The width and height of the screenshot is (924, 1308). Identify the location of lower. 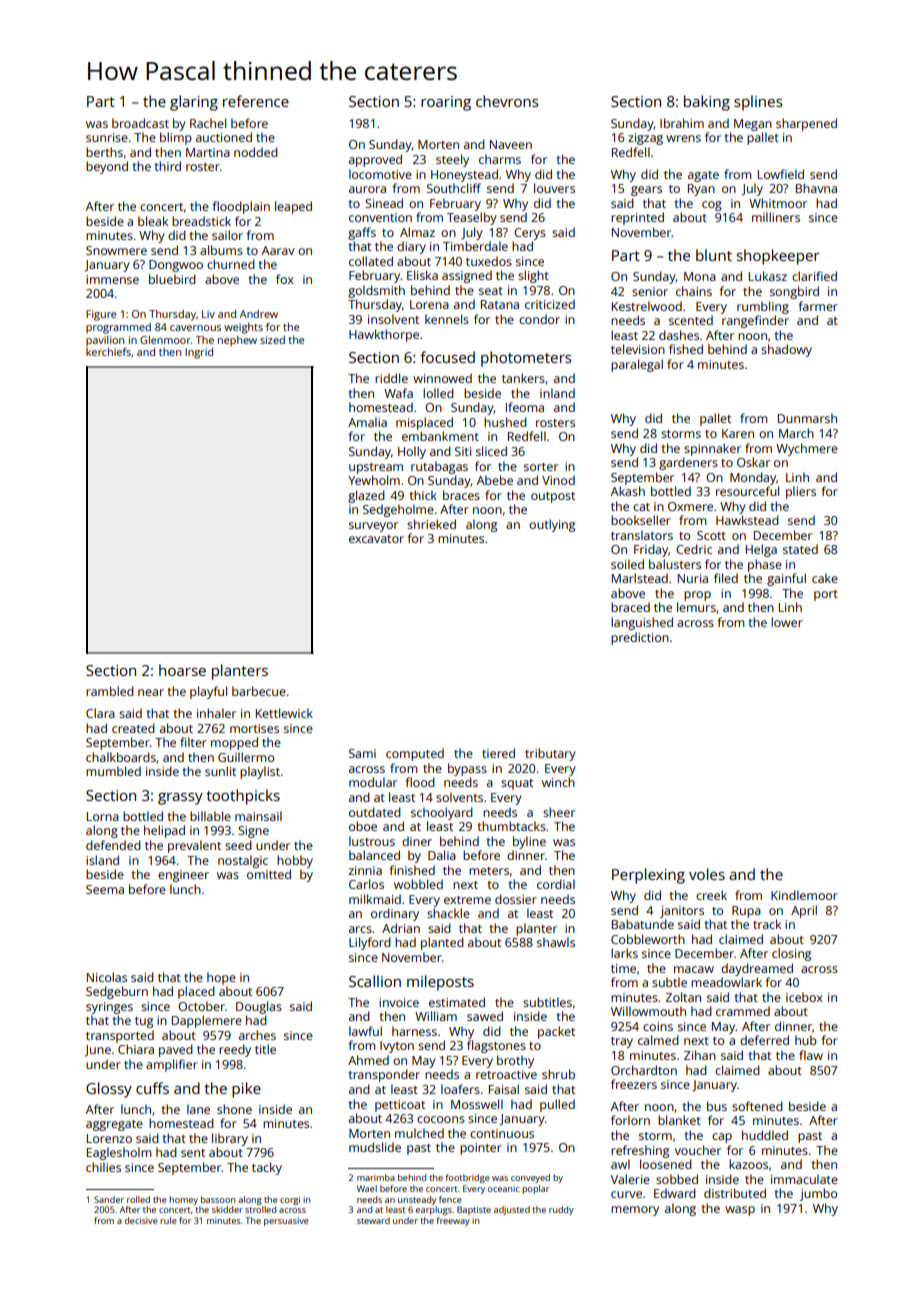
(787, 622).
